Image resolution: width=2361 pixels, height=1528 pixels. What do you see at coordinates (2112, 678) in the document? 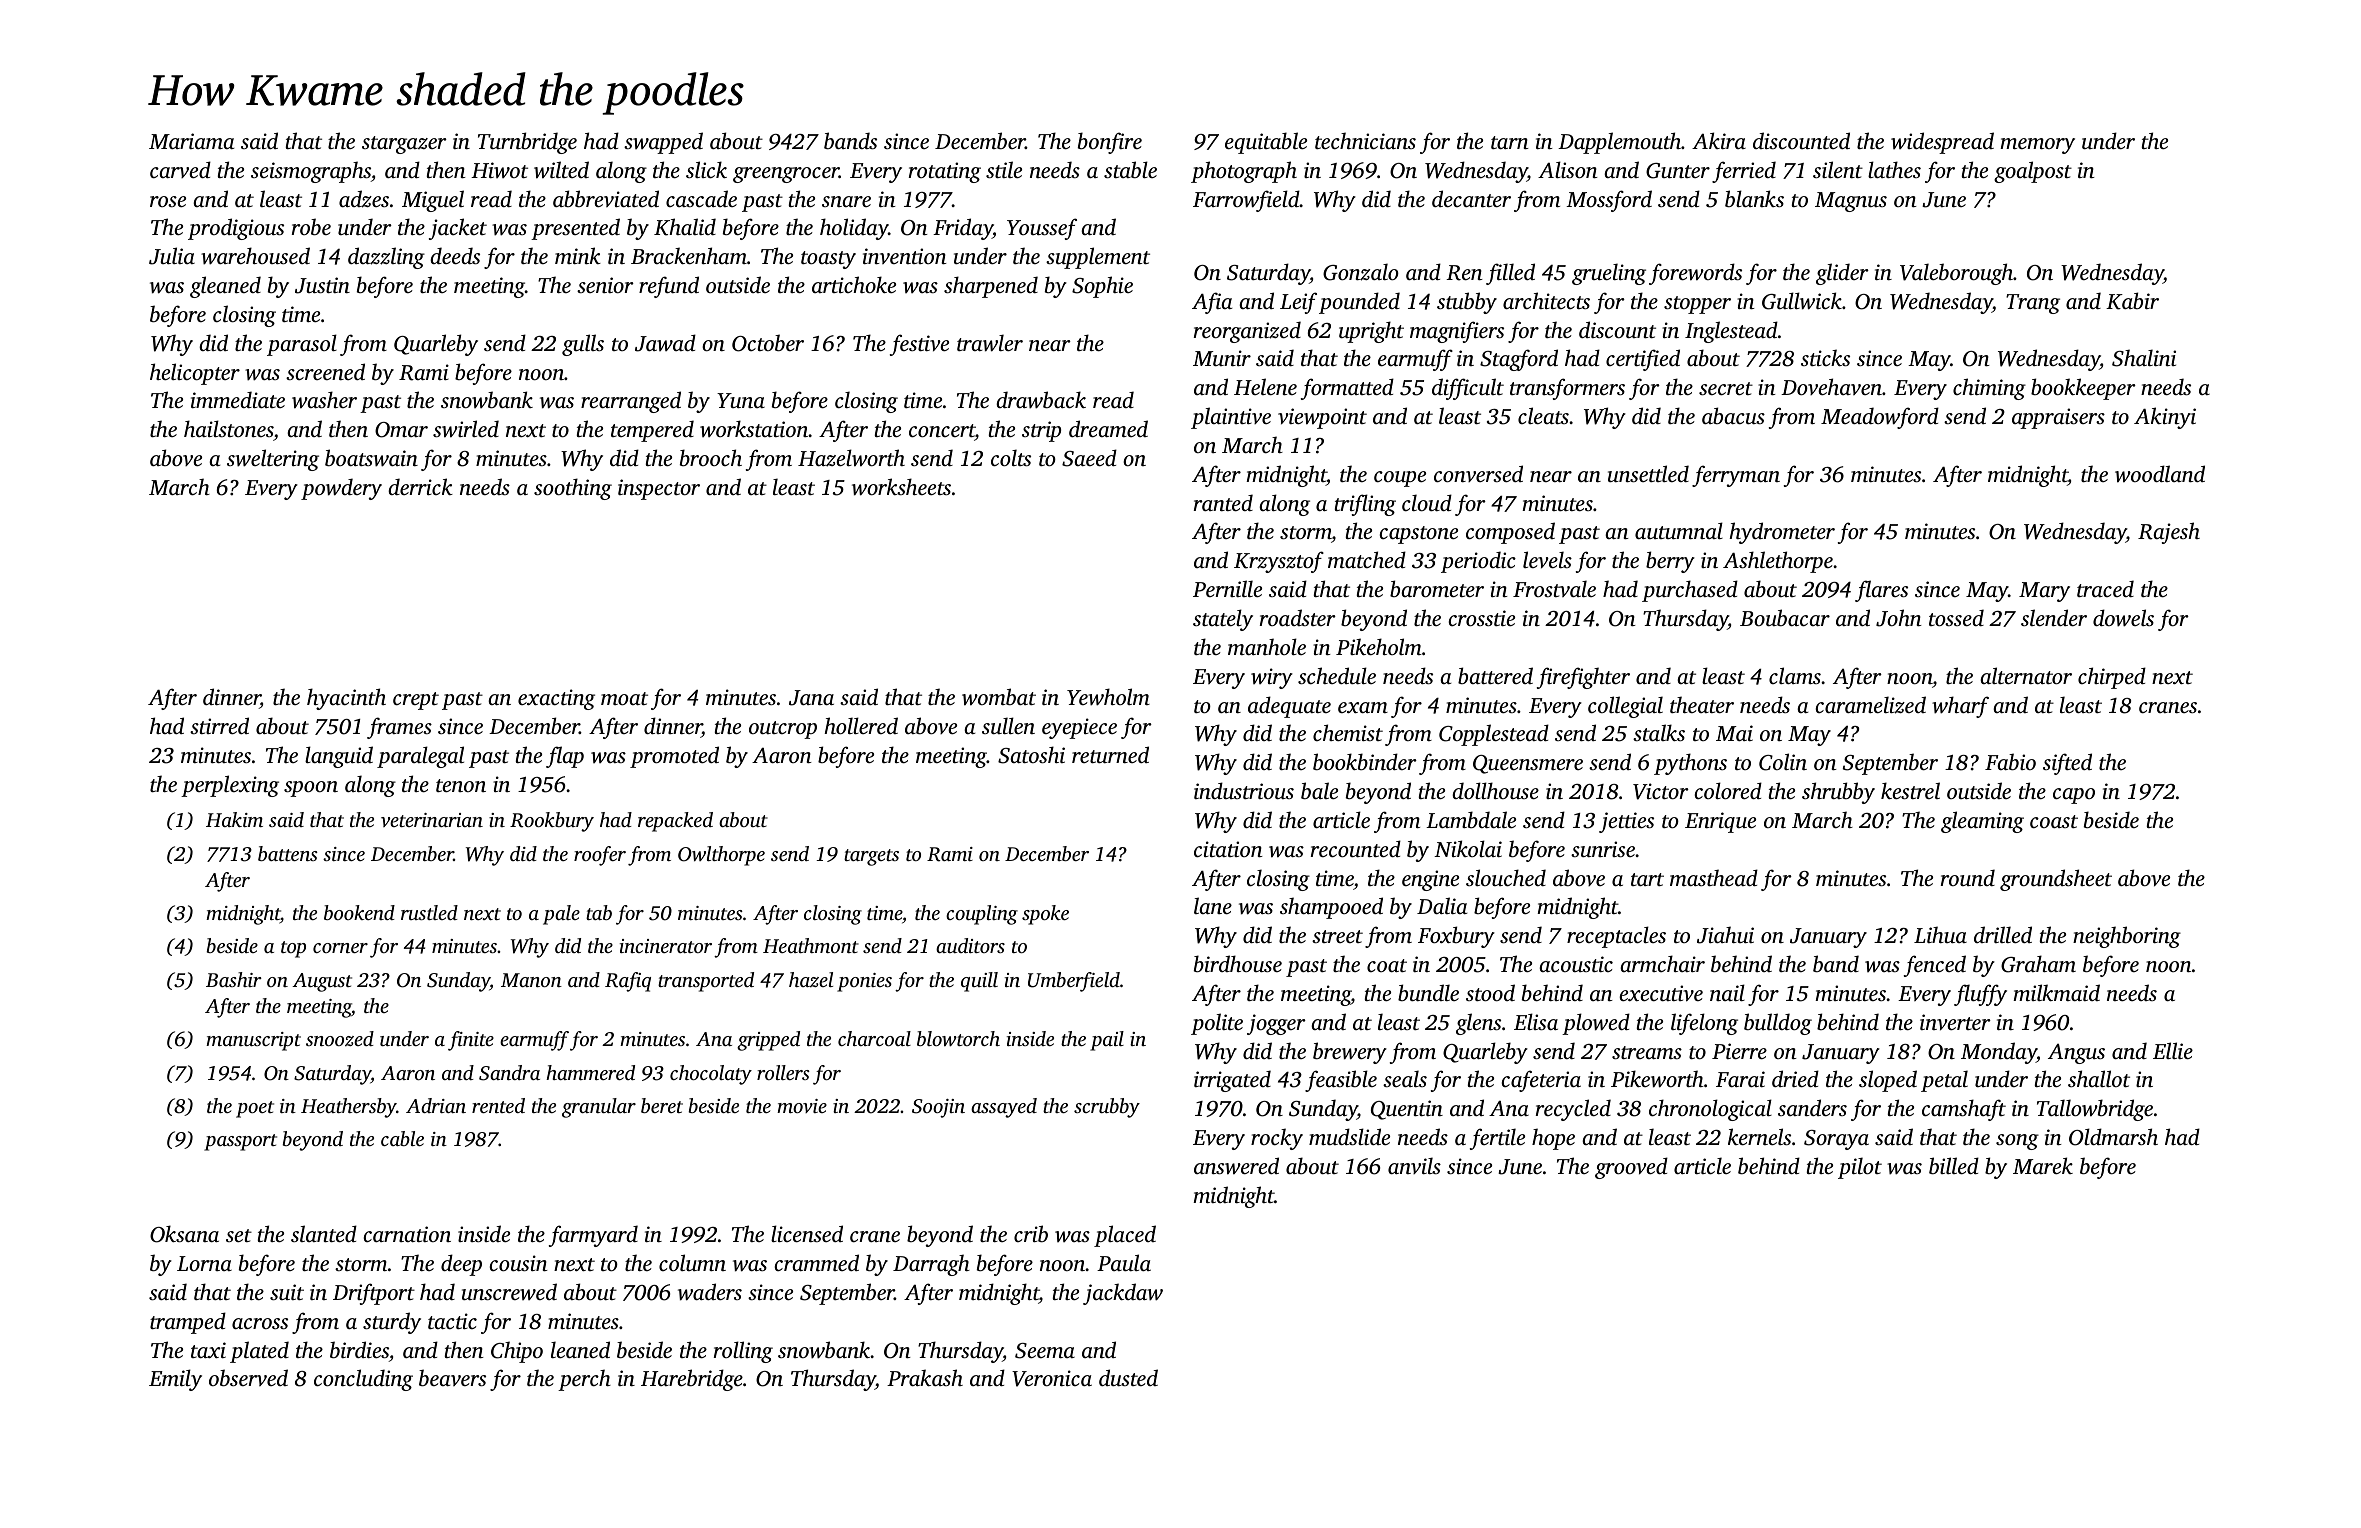
I see `chirped` at bounding box center [2112, 678].
